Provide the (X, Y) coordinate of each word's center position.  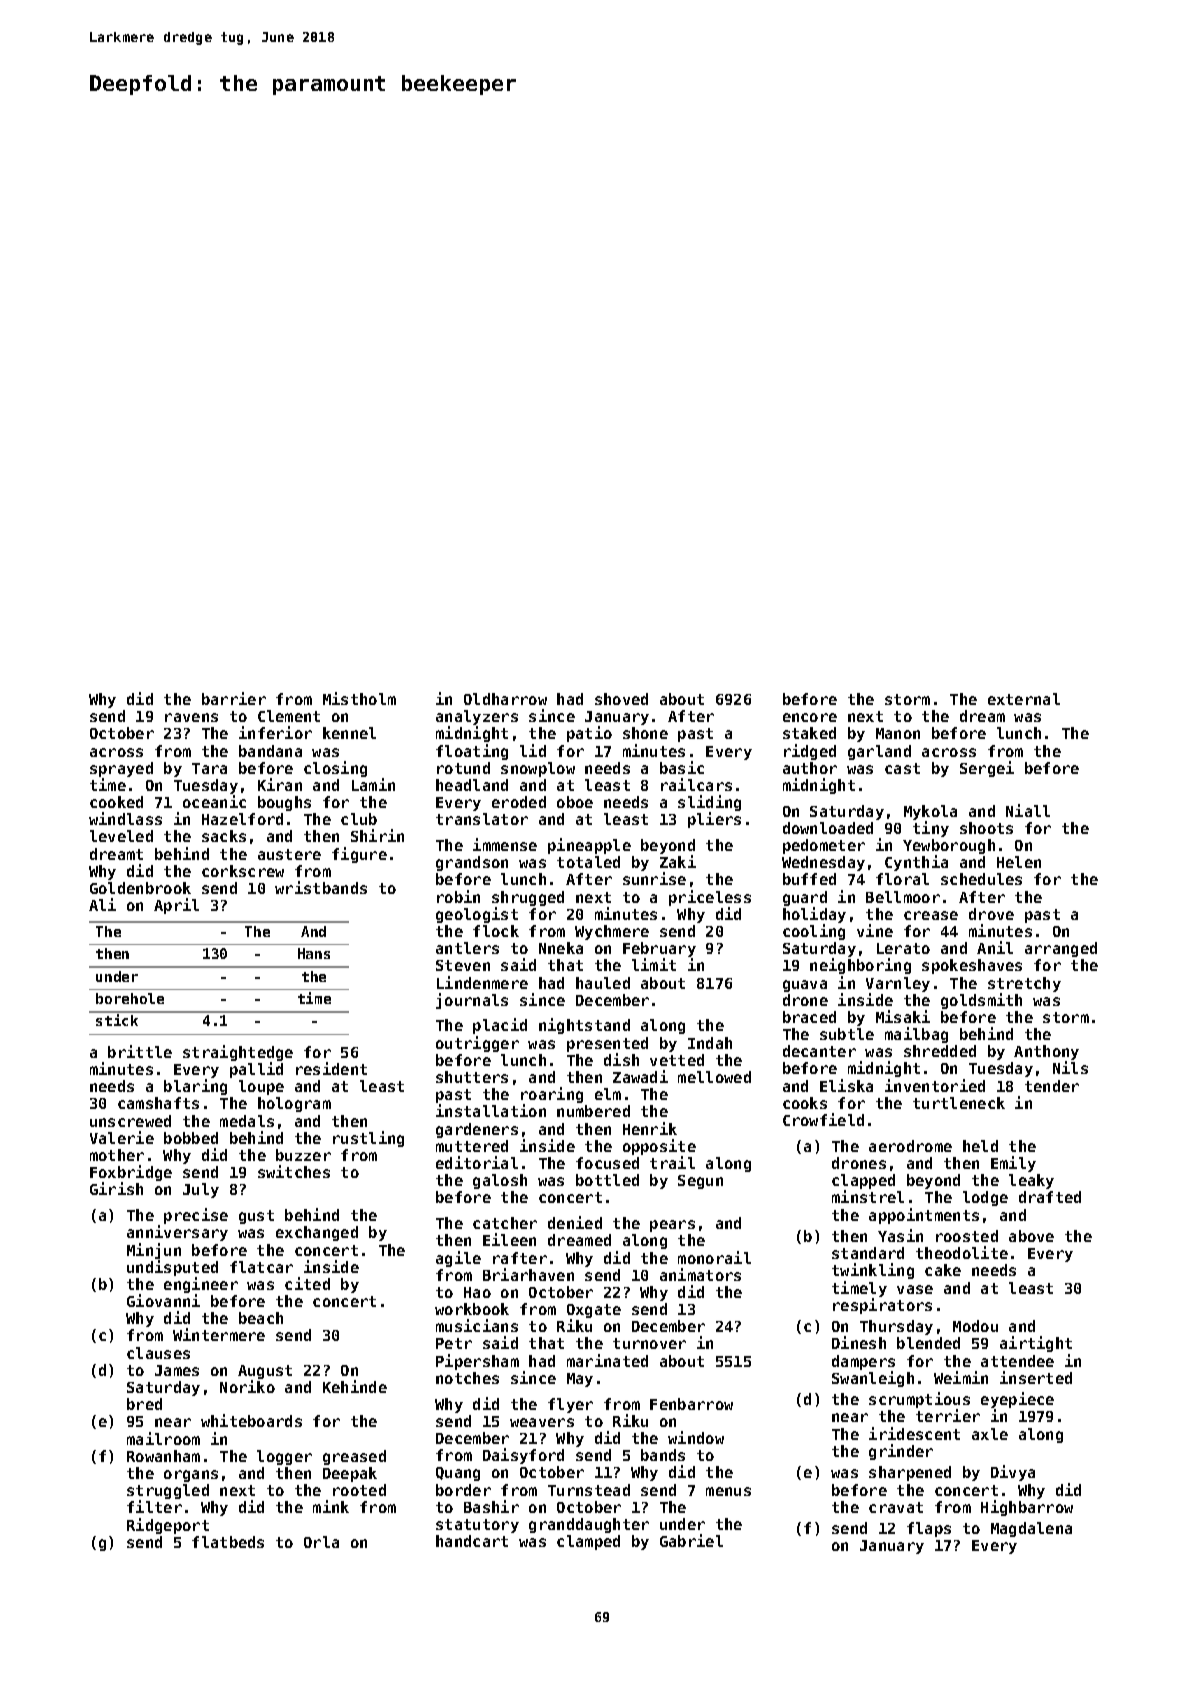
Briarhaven (528, 1274)
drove (991, 914)
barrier (234, 698)
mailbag (916, 1035)
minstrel (868, 1197)
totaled (588, 862)
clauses (158, 1353)
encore (810, 717)
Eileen (509, 1239)
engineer (201, 1285)
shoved (621, 699)
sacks (224, 836)
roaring (552, 1096)
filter (154, 1507)
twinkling (873, 1271)
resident (331, 1068)
